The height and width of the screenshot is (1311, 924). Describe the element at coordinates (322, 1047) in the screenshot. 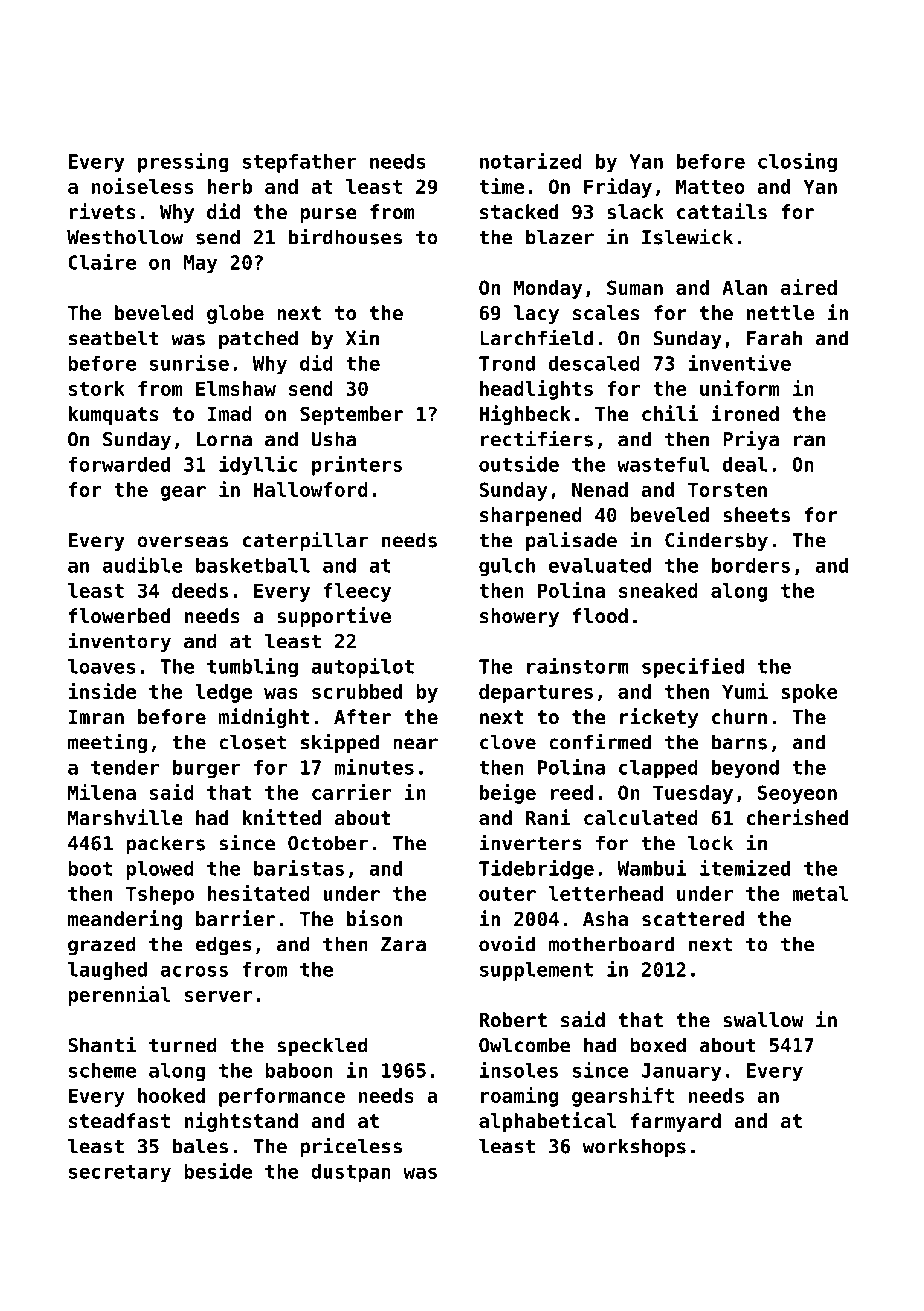

I see `speckled` at that location.
